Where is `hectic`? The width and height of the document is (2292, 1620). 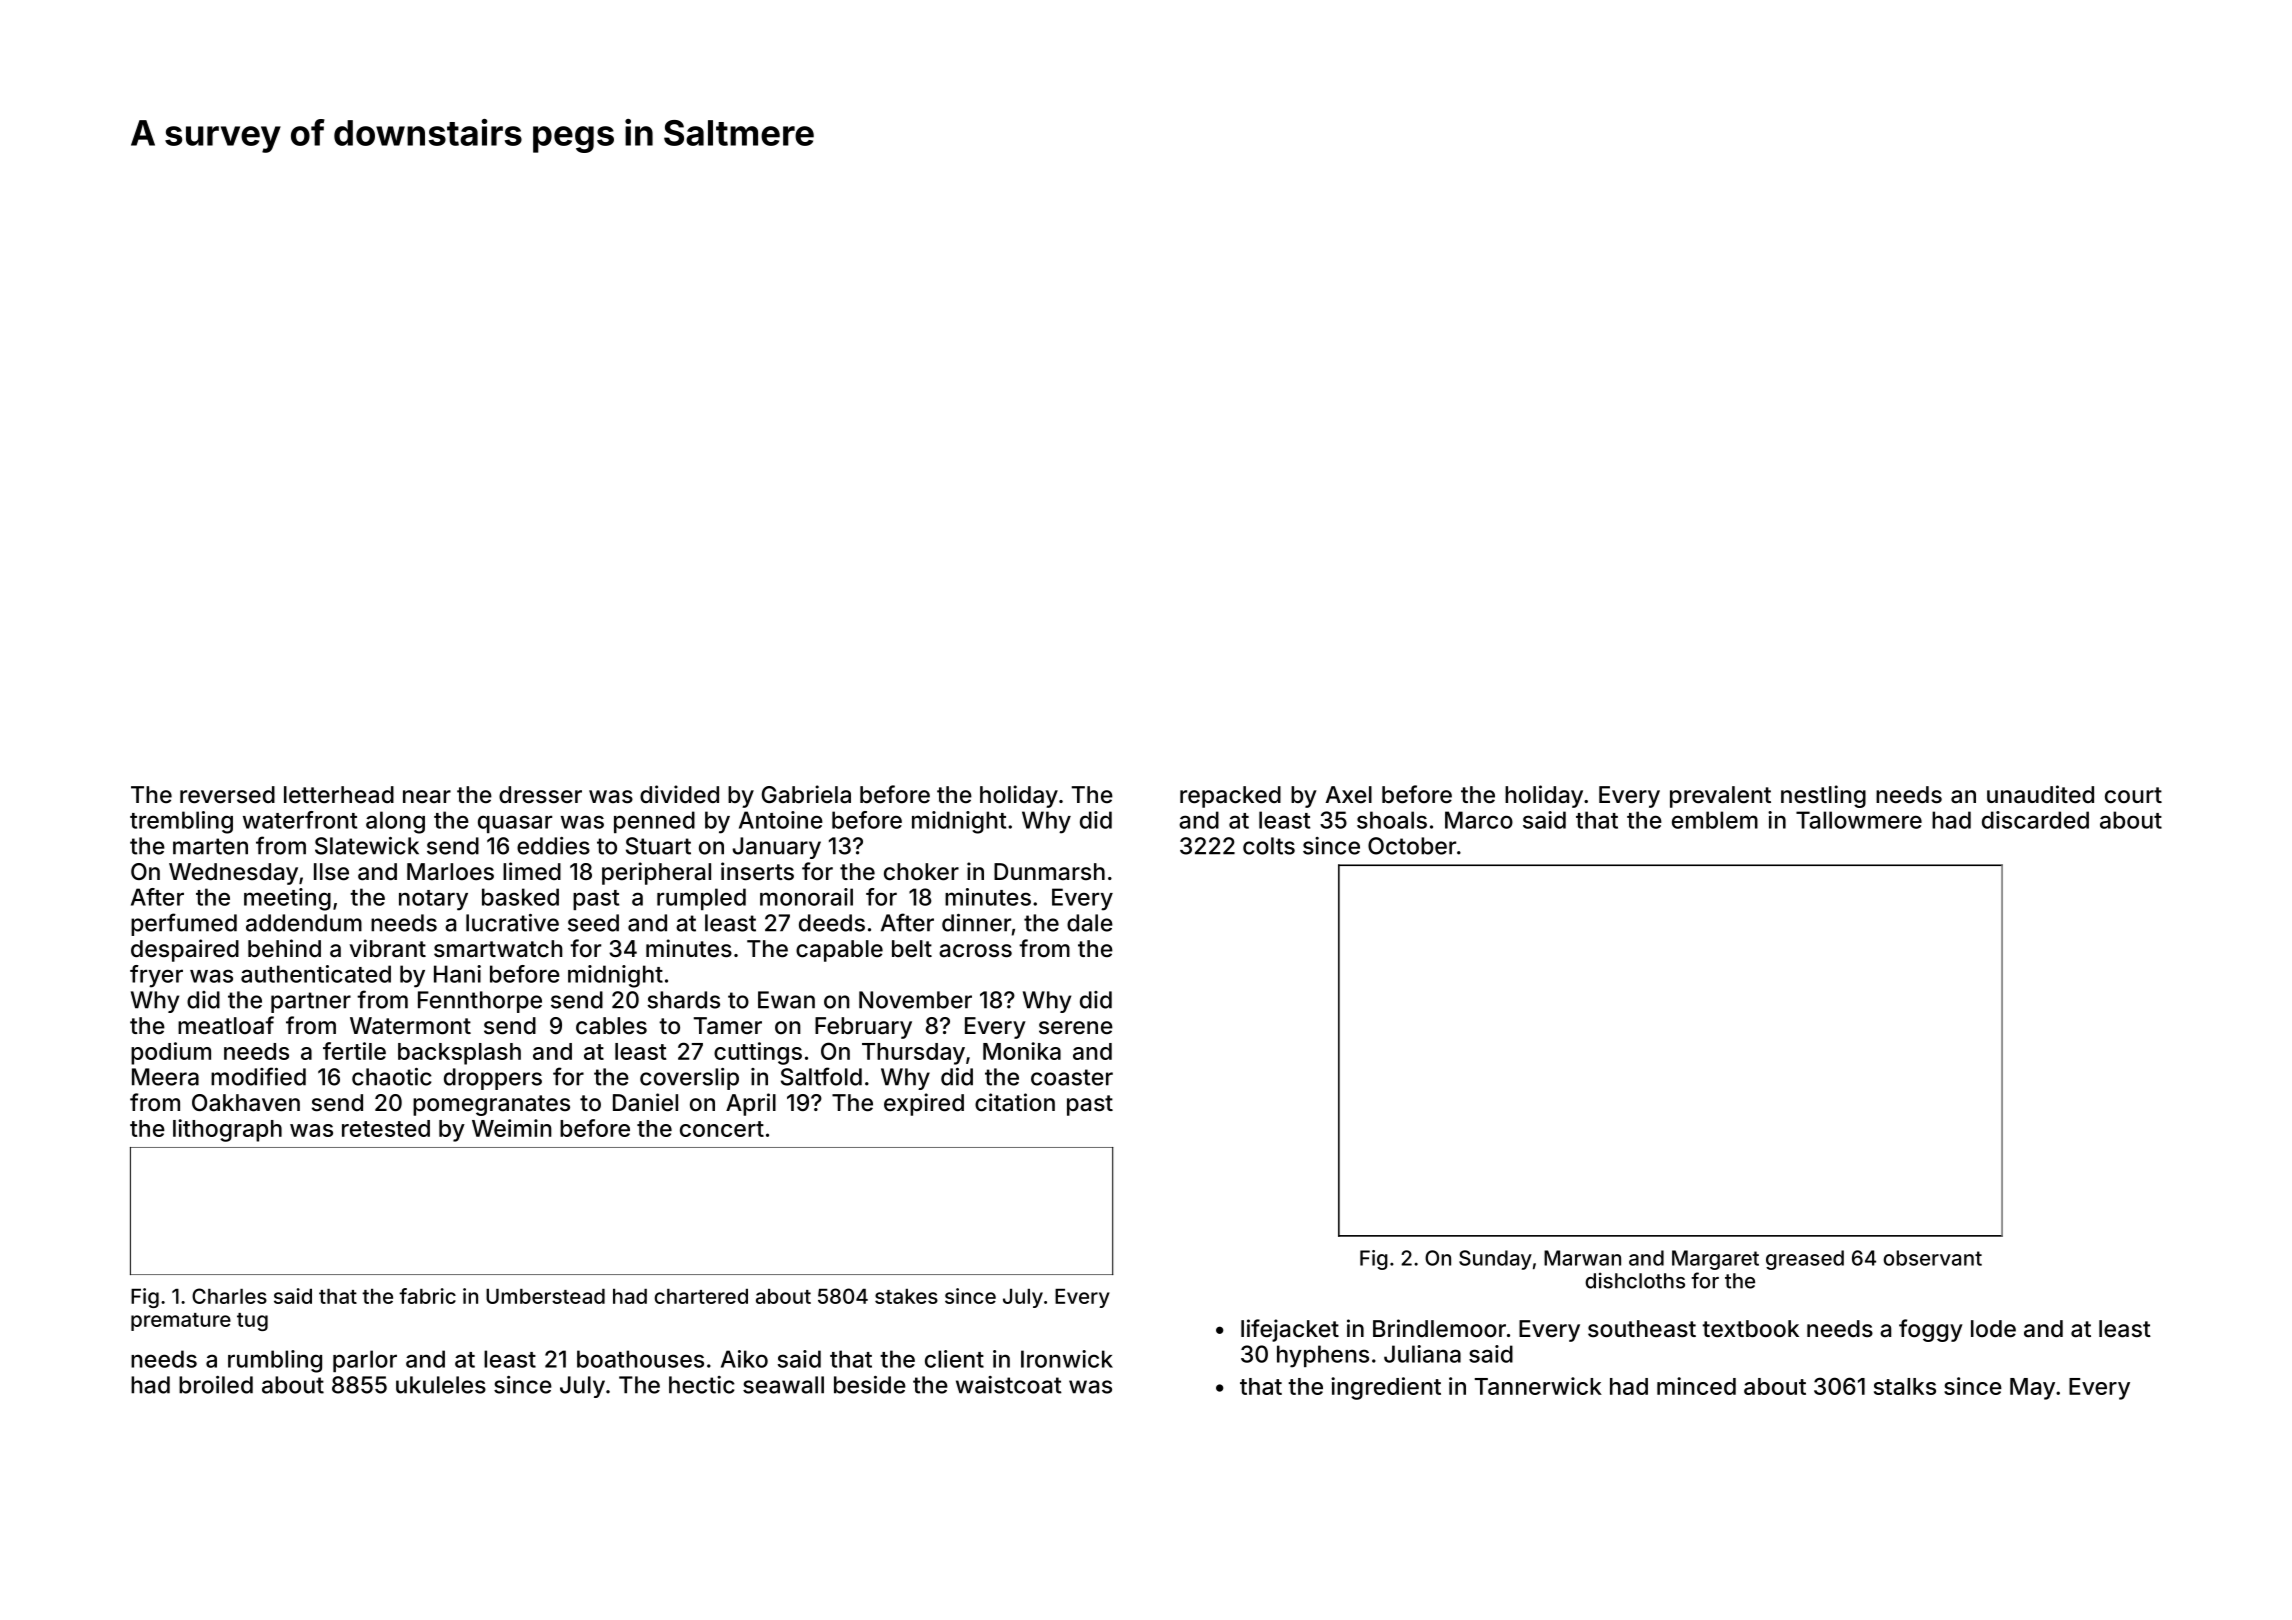 hectic is located at coordinates (702, 1385).
